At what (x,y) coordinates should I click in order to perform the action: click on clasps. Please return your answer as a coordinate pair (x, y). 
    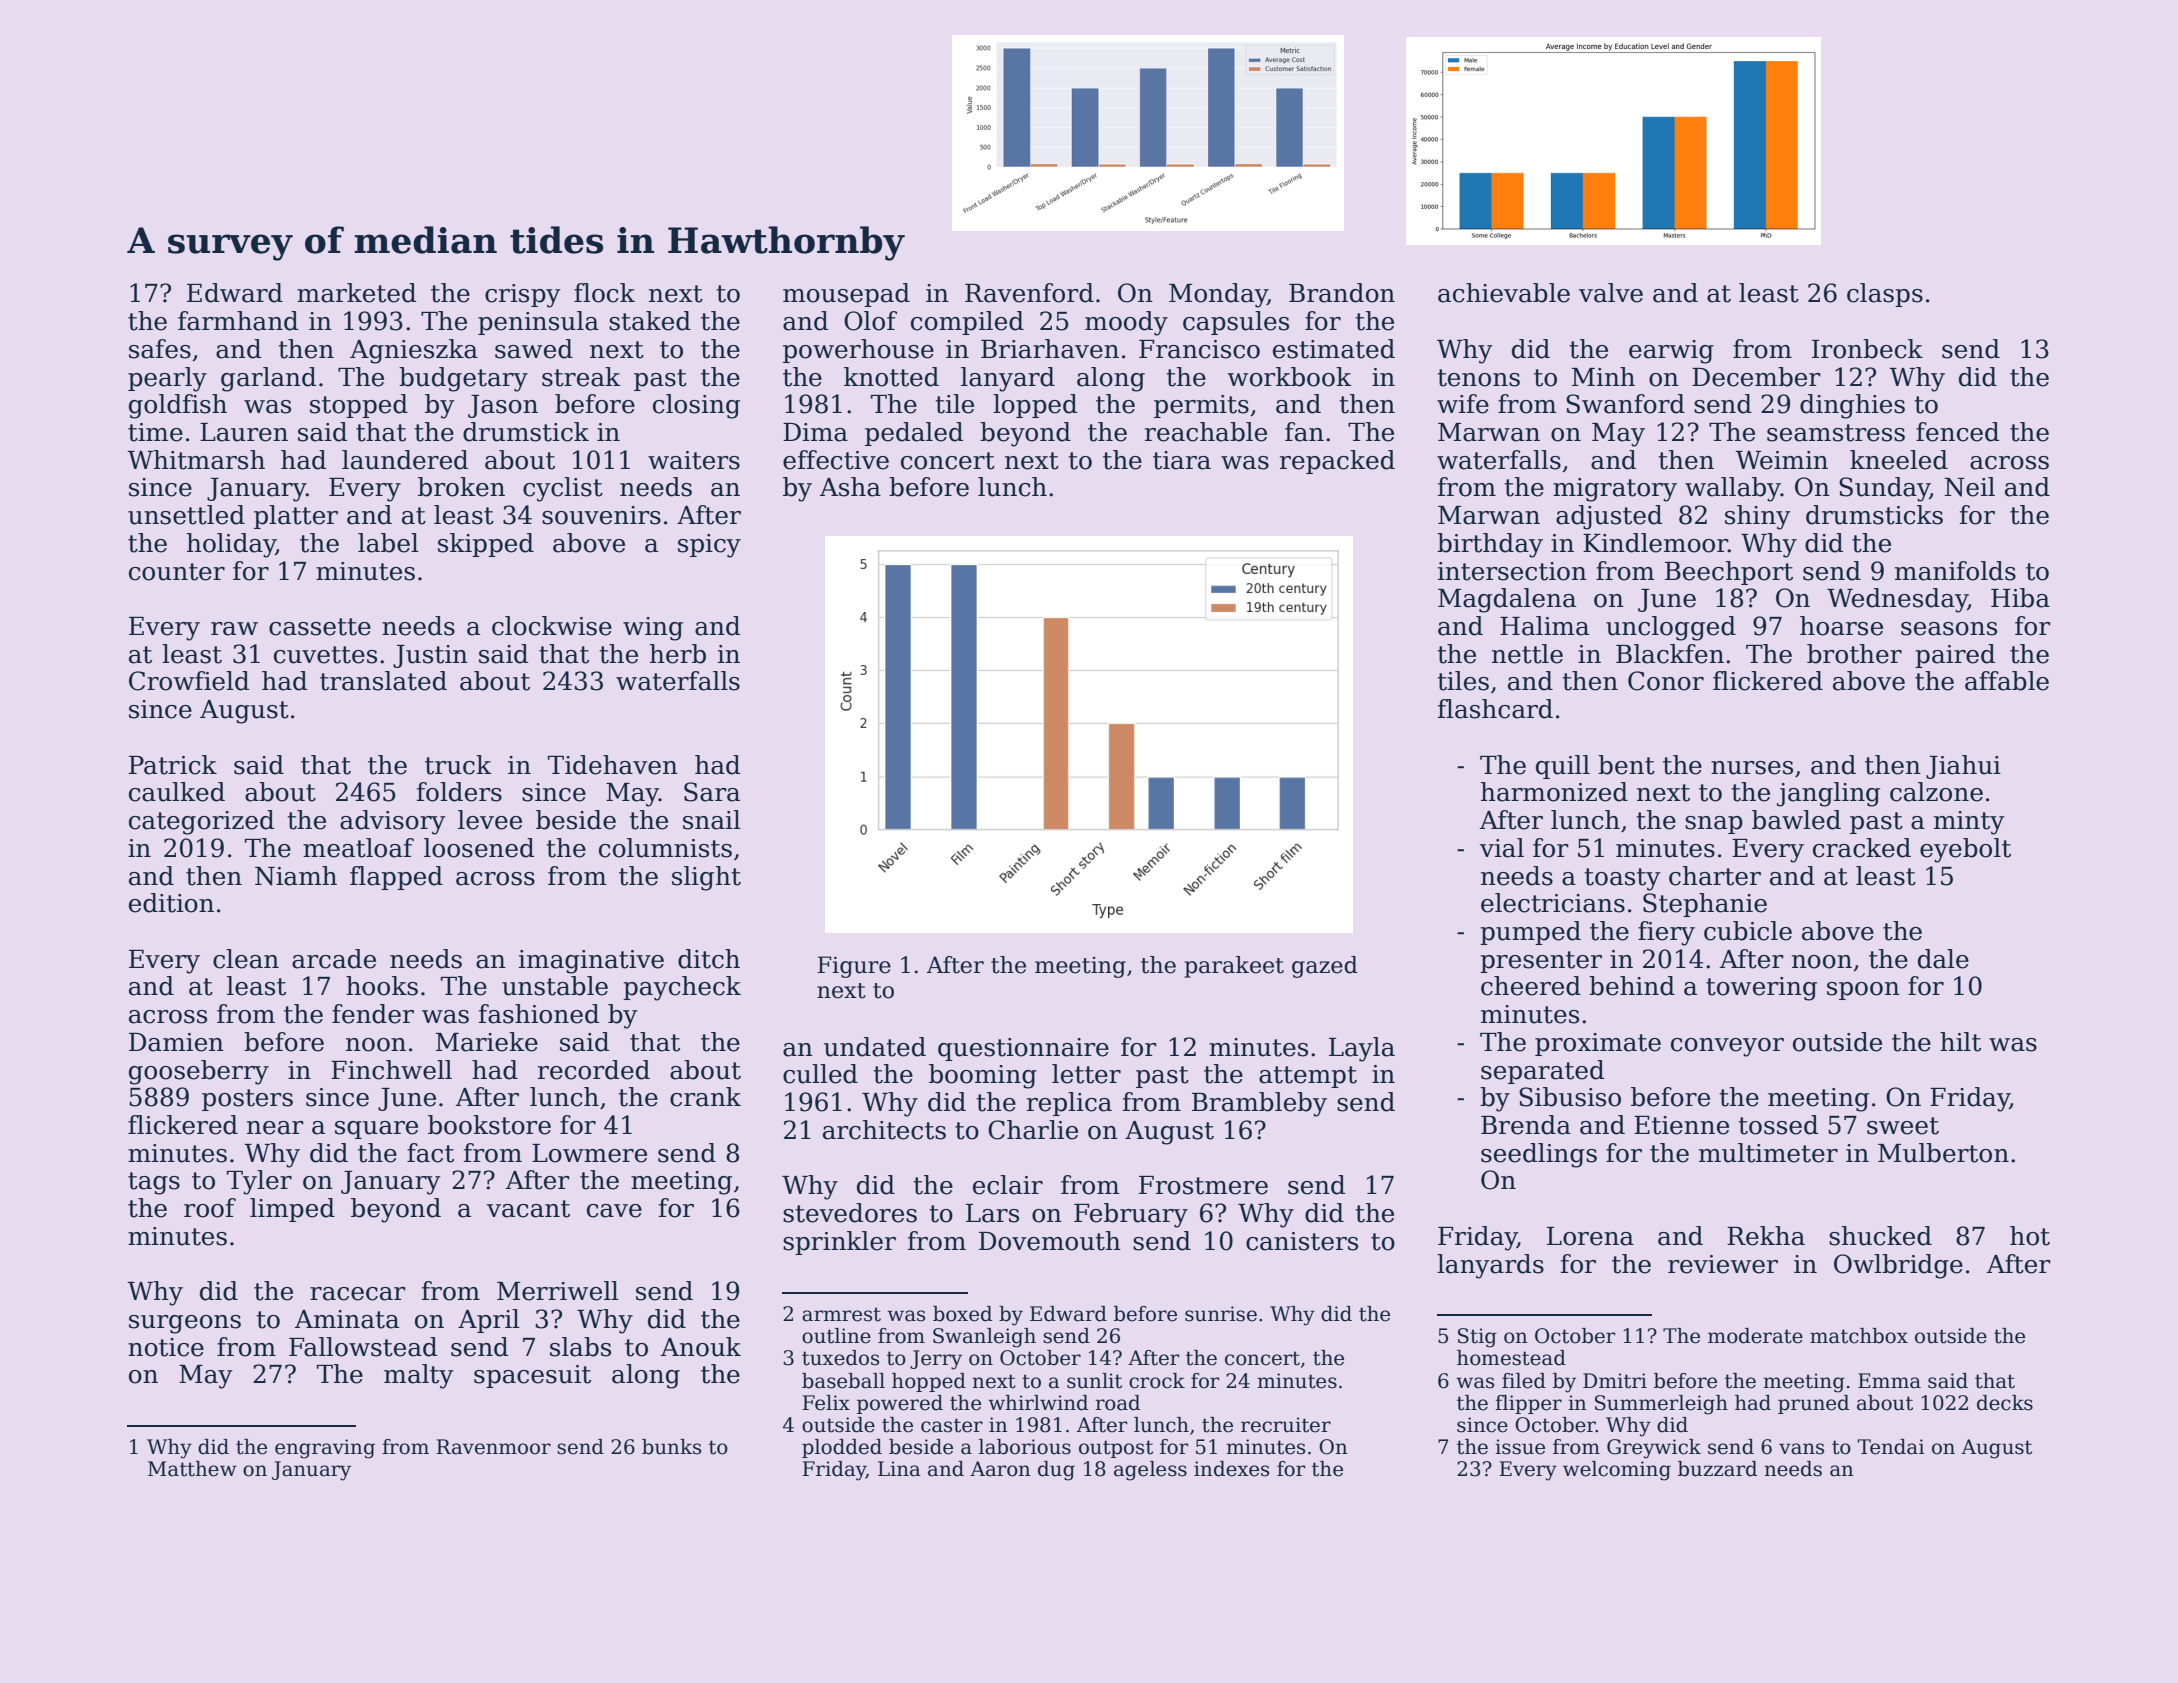
    Looking at the image, I should click on (1885, 295).
